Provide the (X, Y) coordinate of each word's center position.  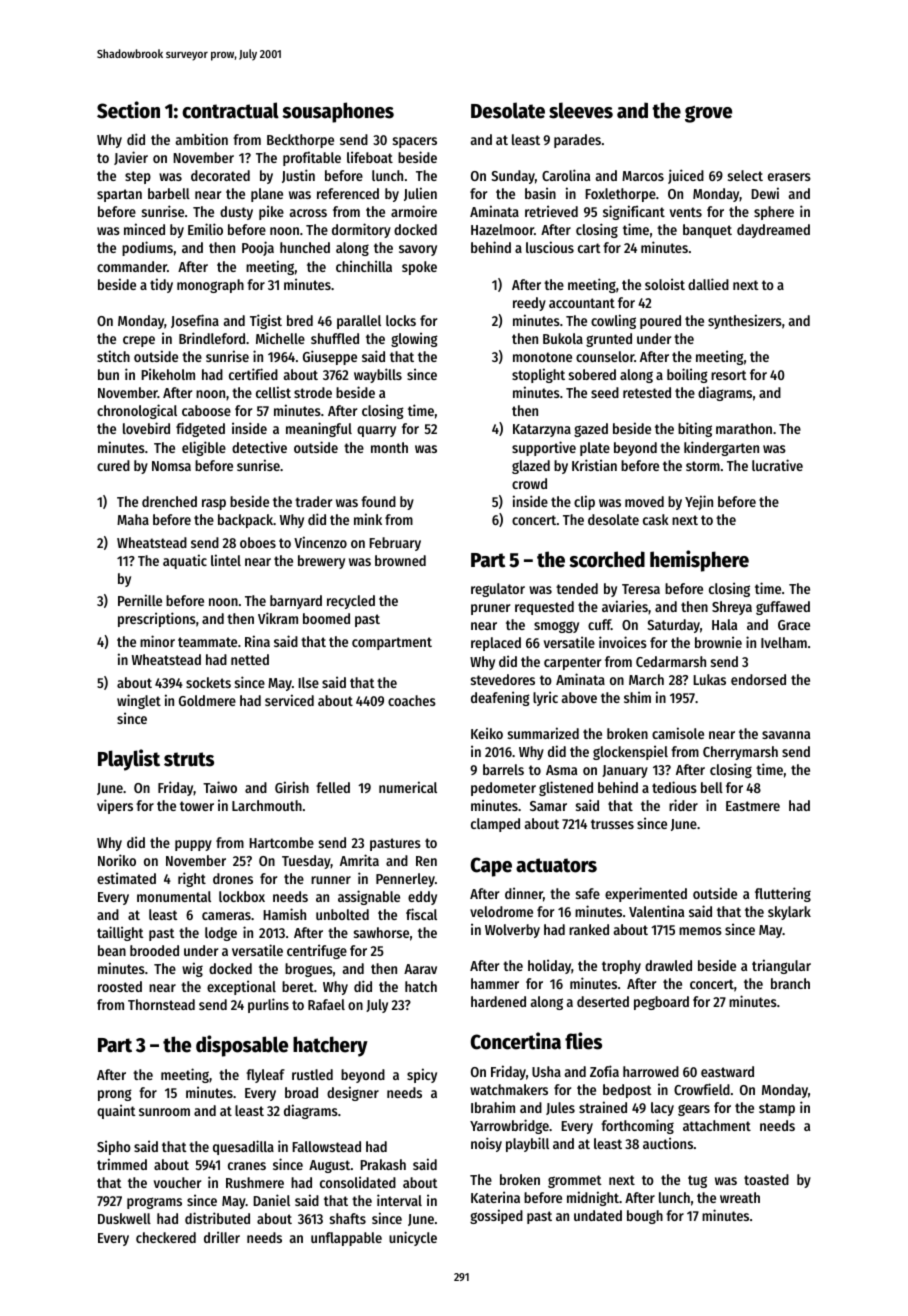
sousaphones (338, 112)
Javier (131, 158)
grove (708, 114)
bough (645, 1217)
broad (301, 1092)
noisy (486, 1144)
